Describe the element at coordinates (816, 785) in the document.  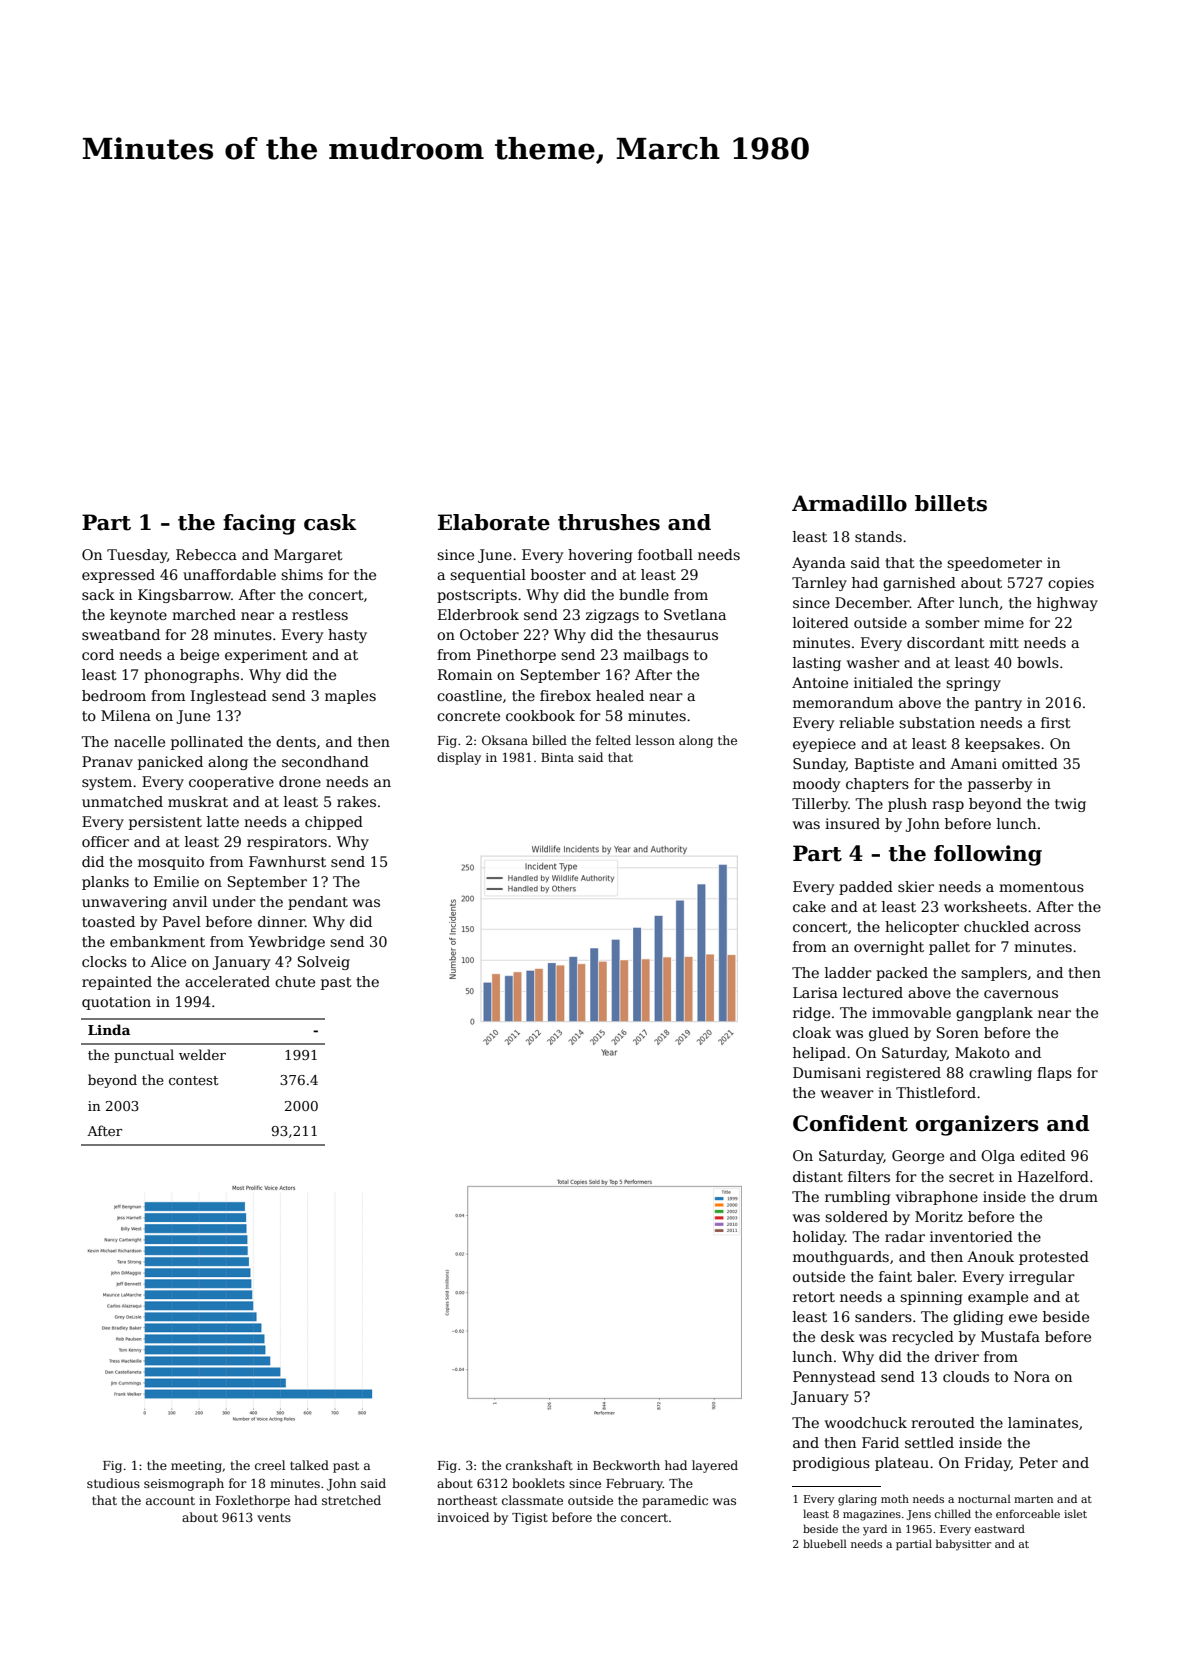
I see `moody` at that location.
